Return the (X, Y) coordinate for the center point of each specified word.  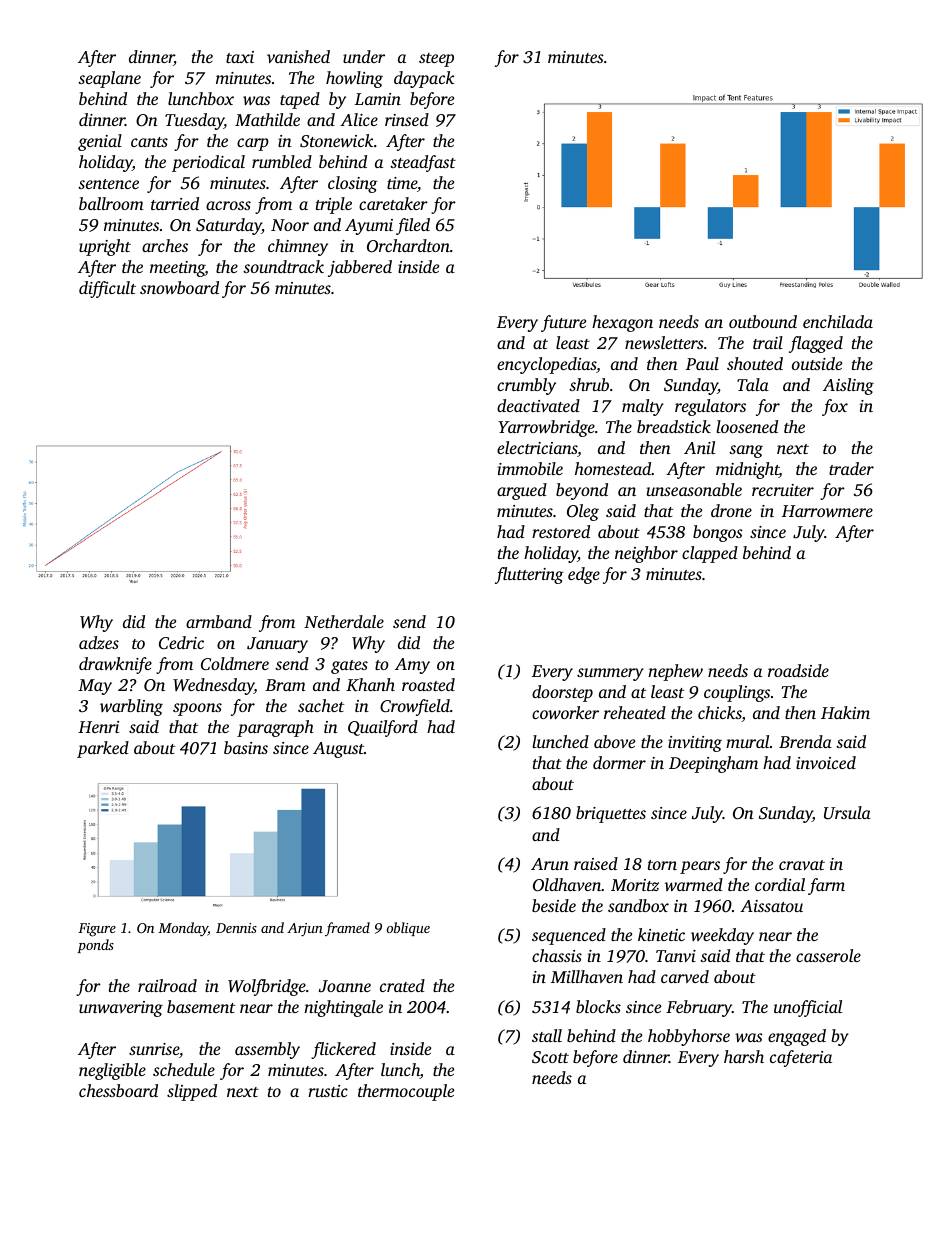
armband (219, 621)
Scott (550, 1057)
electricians (537, 447)
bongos (718, 533)
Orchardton (408, 246)
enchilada (838, 321)
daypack (424, 79)
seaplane (109, 79)
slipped (192, 1092)
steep (436, 60)
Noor (290, 225)
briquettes (611, 814)
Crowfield (415, 707)
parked (103, 749)
